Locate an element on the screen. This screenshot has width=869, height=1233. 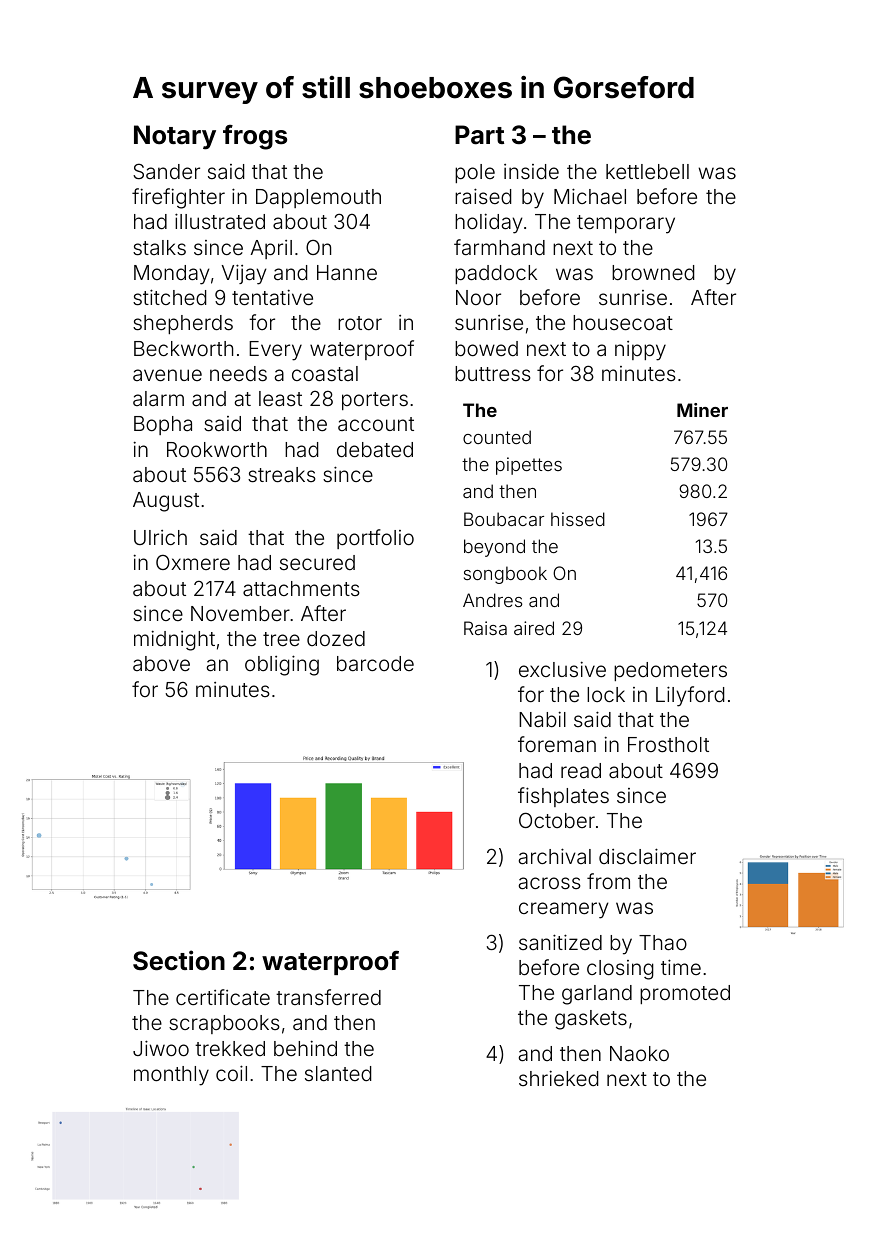
transferred is located at coordinates (328, 997).
